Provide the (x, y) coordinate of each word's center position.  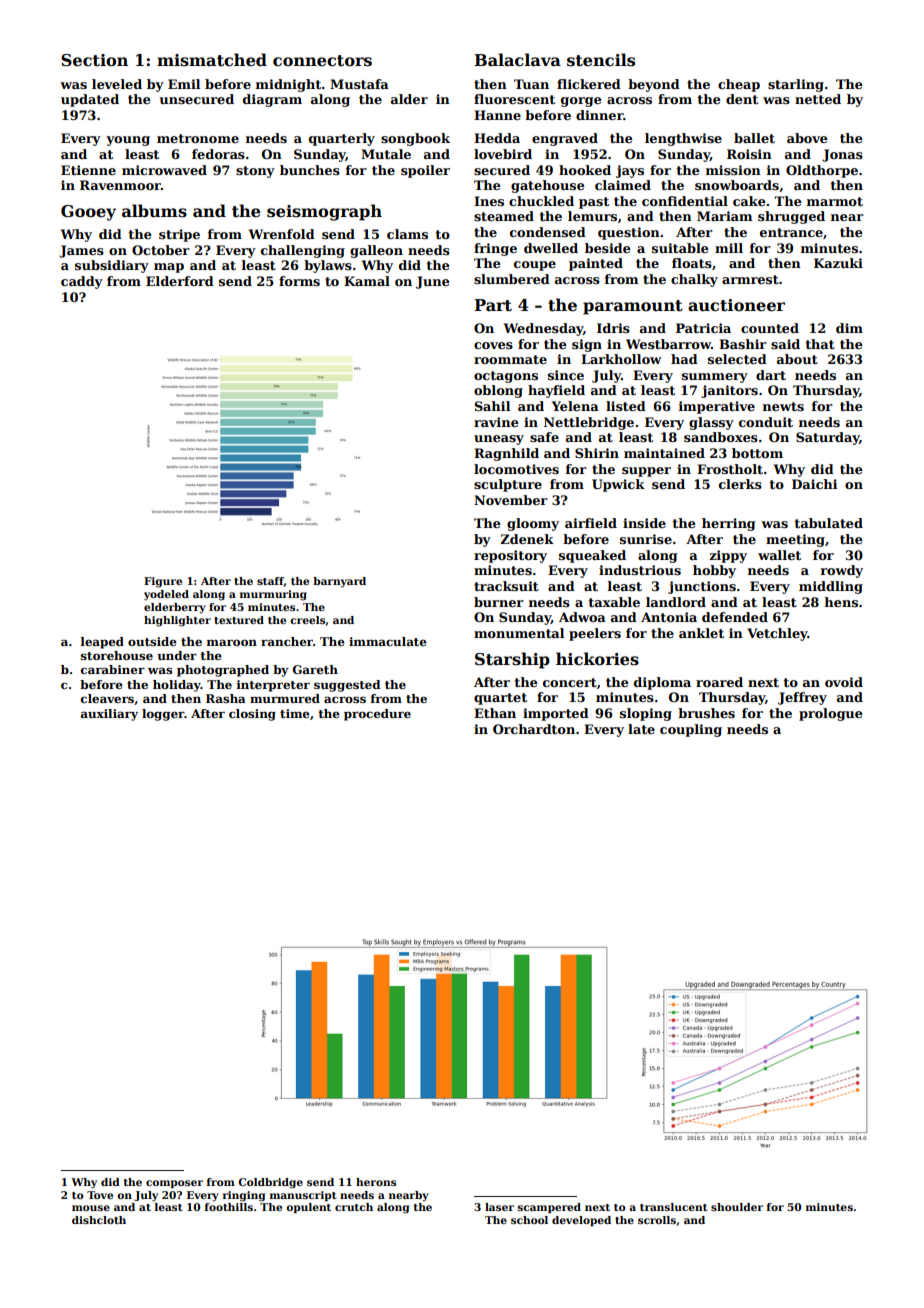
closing (252, 715)
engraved (565, 139)
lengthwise (683, 139)
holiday (177, 686)
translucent (674, 1207)
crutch (354, 1207)
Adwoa (582, 617)
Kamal (367, 281)
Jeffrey (802, 698)
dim (849, 328)
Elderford (180, 281)
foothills (229, 1207)
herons (376, 1182)
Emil (184, 84)
